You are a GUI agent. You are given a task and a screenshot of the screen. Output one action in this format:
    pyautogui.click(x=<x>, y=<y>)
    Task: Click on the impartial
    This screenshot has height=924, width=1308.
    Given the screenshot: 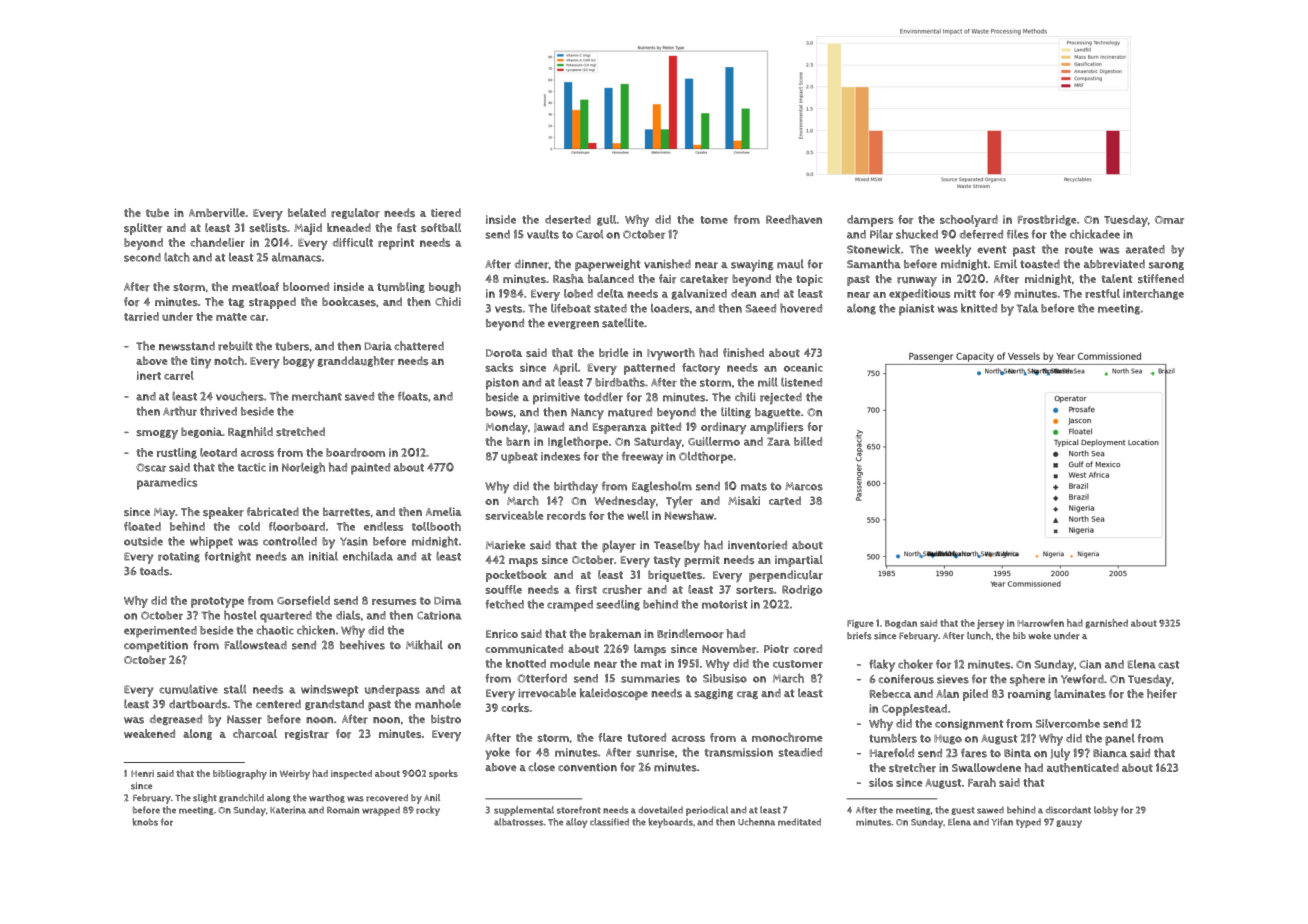 What is the action you would take?
    pyautogui.click(x=799, y=561)
